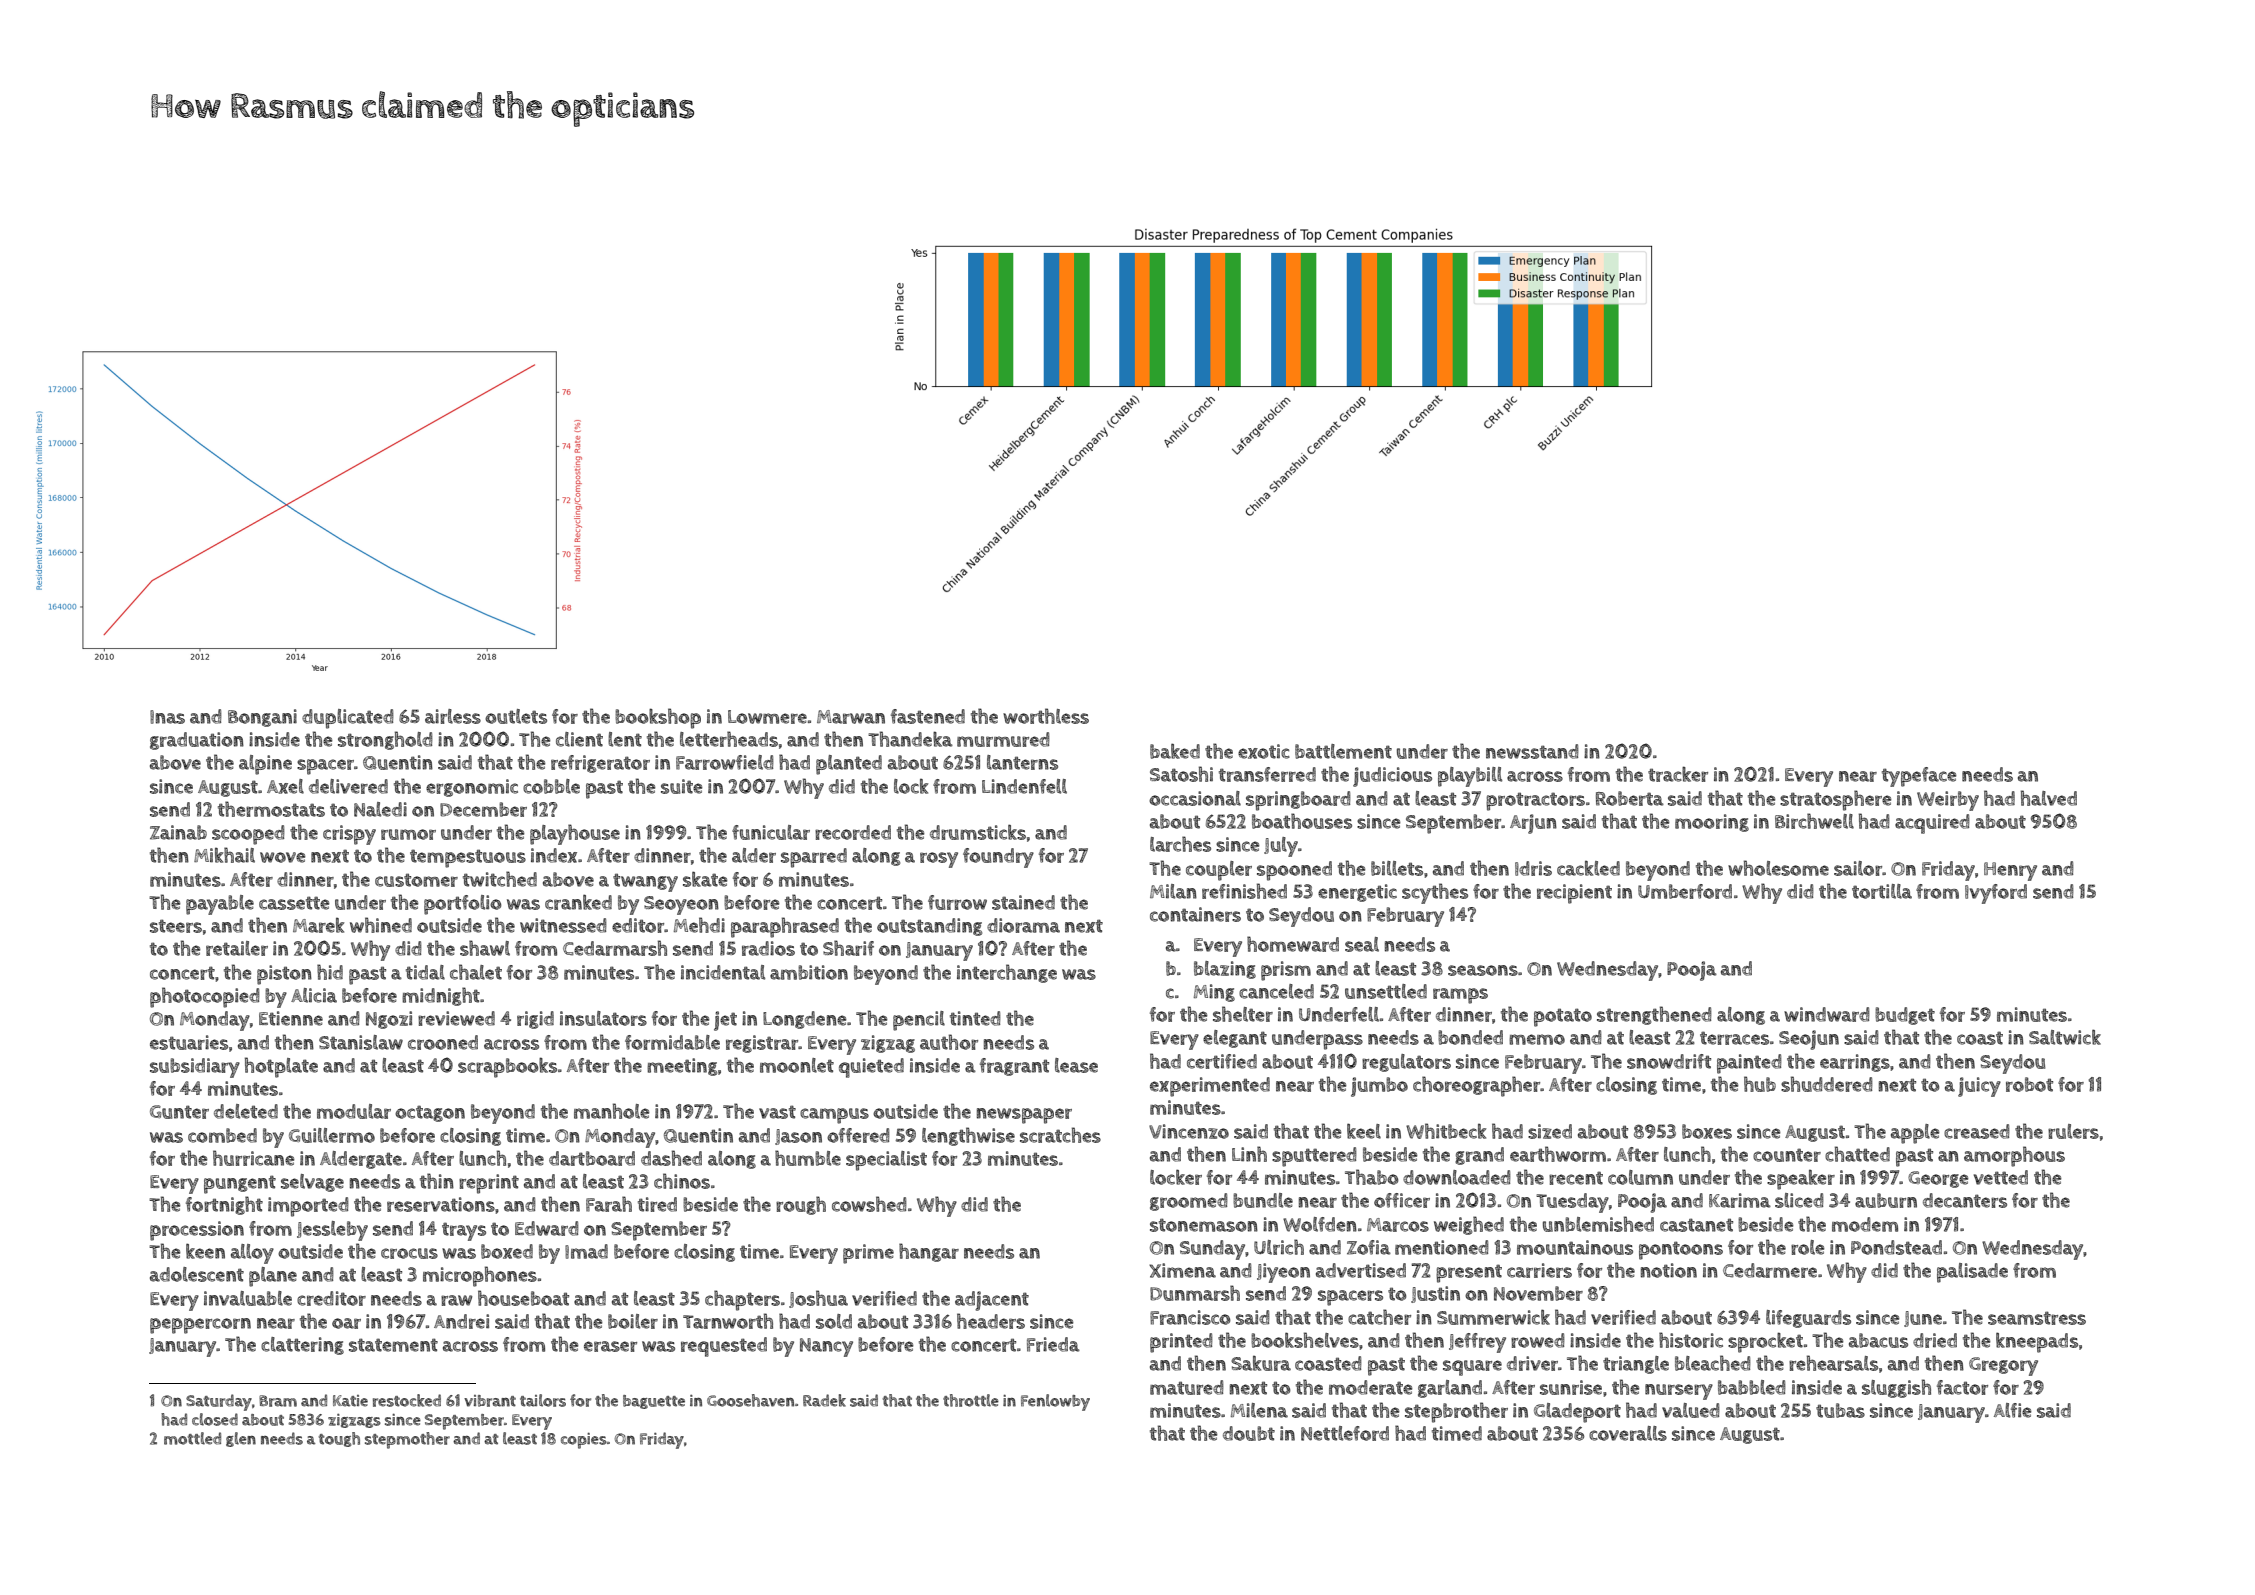 The height and width of the document is (1595, 2255). I want to click on halved, so click(2049, 798).
